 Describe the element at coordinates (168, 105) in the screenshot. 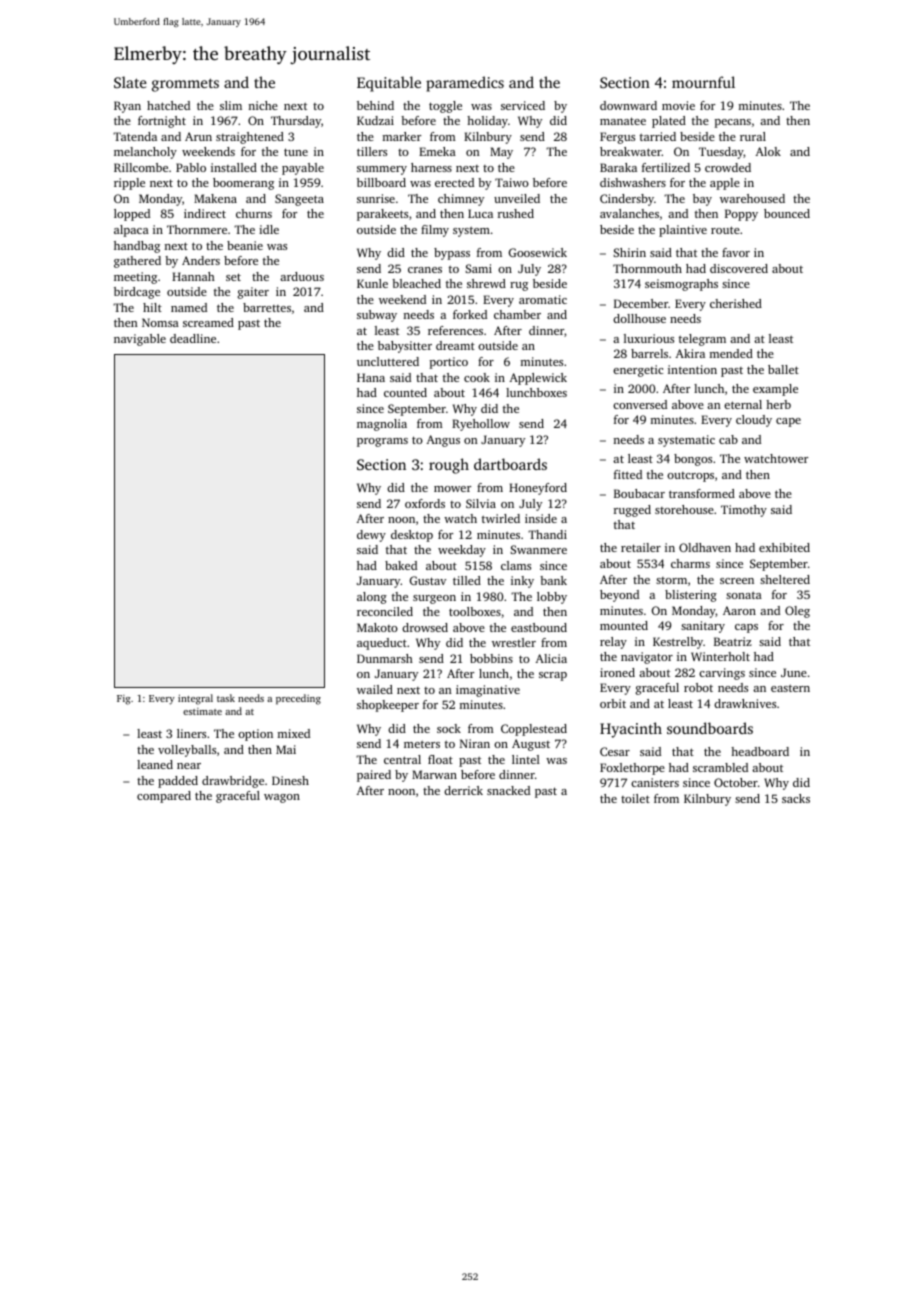

I see `hatched` at that location.
